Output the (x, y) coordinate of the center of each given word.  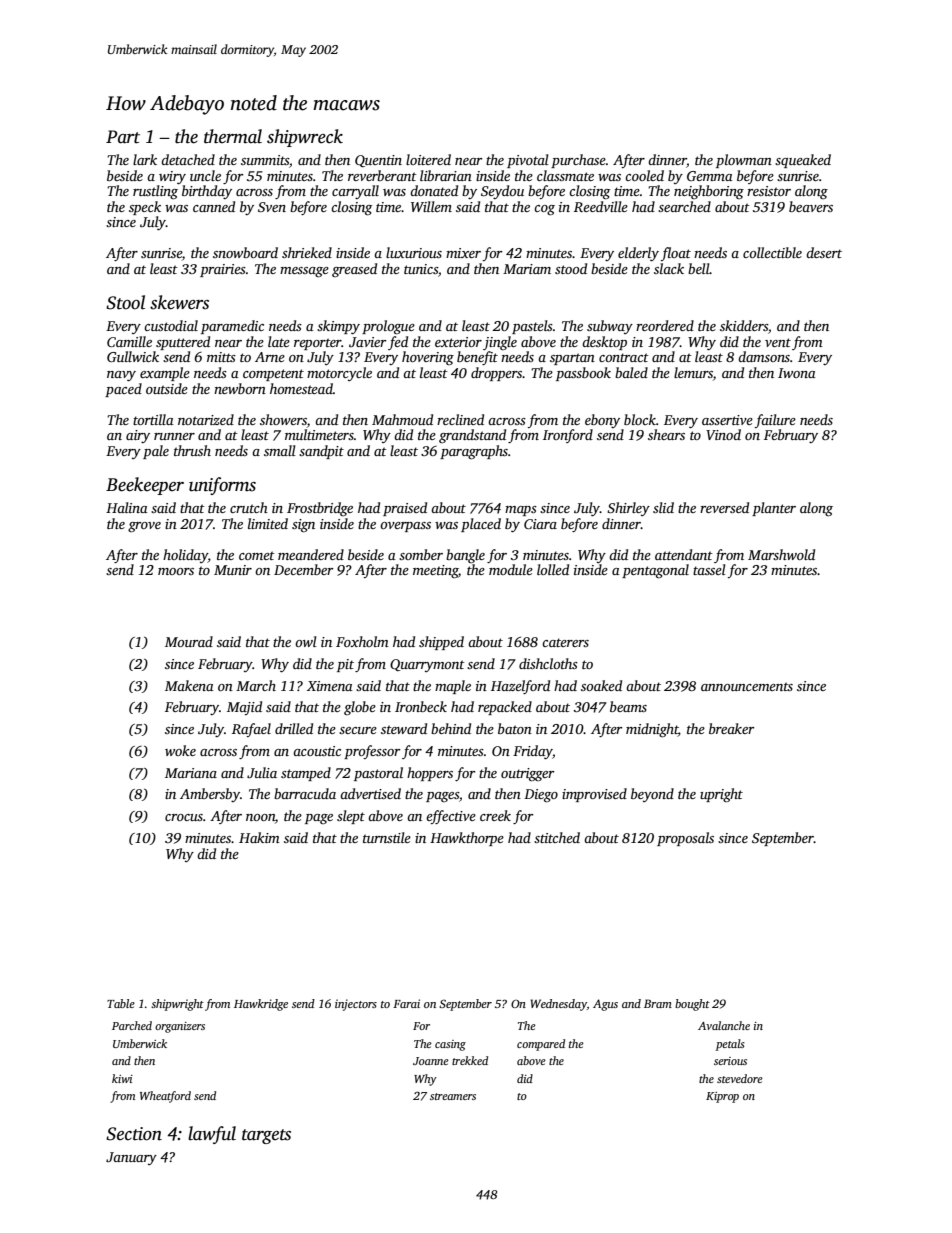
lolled (553, 569)
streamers (453, 1096)
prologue (388, 327)
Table (121, 1003)
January (131, 1158)
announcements (747, 686)
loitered (428, 159)
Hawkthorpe (467, 839)
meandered (311, 554)
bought (692, 1005)
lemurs (693, 372)
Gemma (710, 176)
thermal (233, 136)
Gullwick (133, 356)
